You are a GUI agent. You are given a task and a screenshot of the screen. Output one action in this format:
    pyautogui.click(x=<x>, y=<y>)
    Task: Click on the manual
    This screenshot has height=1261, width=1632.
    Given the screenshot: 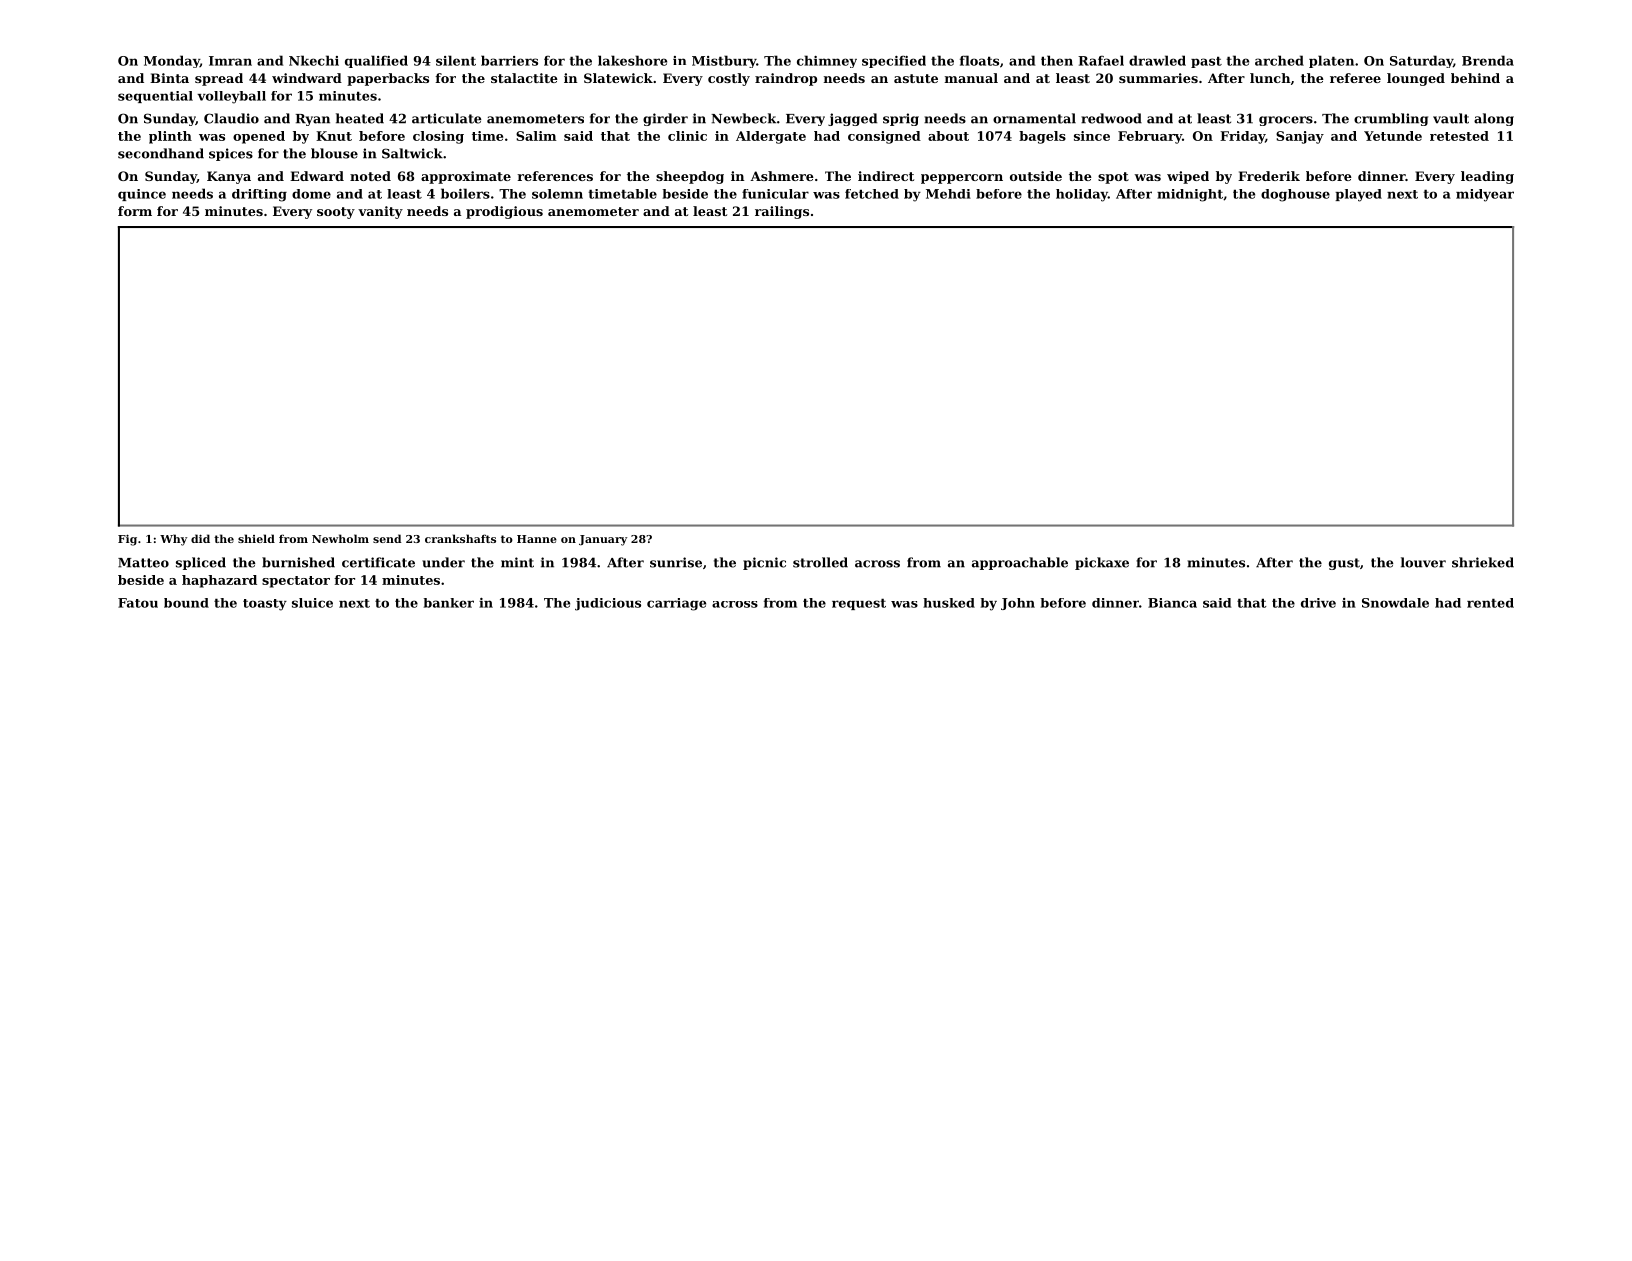 What is the action you would take?
    pyautogui.click(x=971, y=78)
